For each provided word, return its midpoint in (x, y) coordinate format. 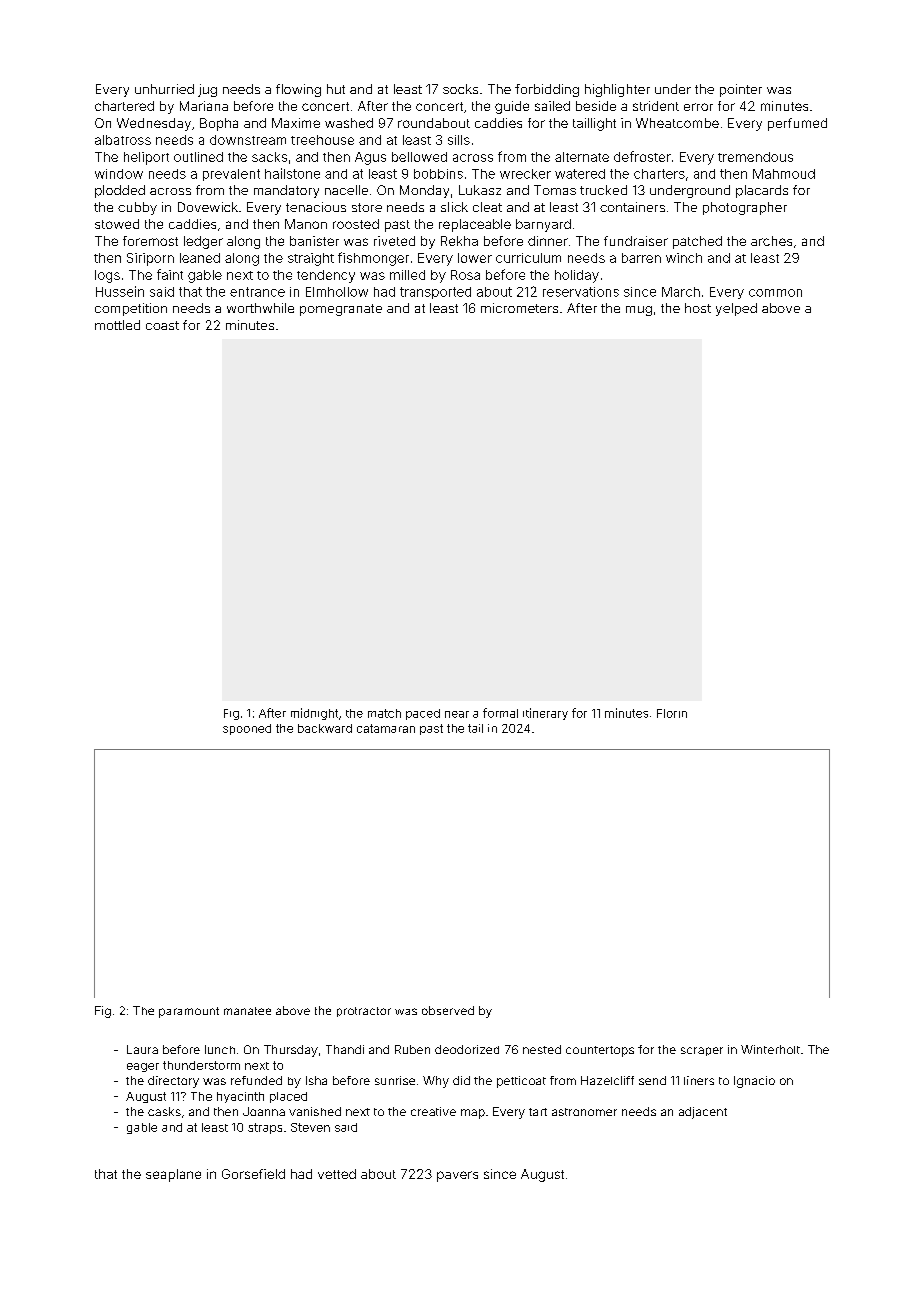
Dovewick (208, 207)
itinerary (545, 714)
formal (500, 713)
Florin (672, 713)
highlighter (617, 90)
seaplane (173, 1175)
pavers (457, 1176)
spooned (247, 729)
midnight (314, 714)
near (457, 714)
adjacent (703, 1113)
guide (512, 107)
